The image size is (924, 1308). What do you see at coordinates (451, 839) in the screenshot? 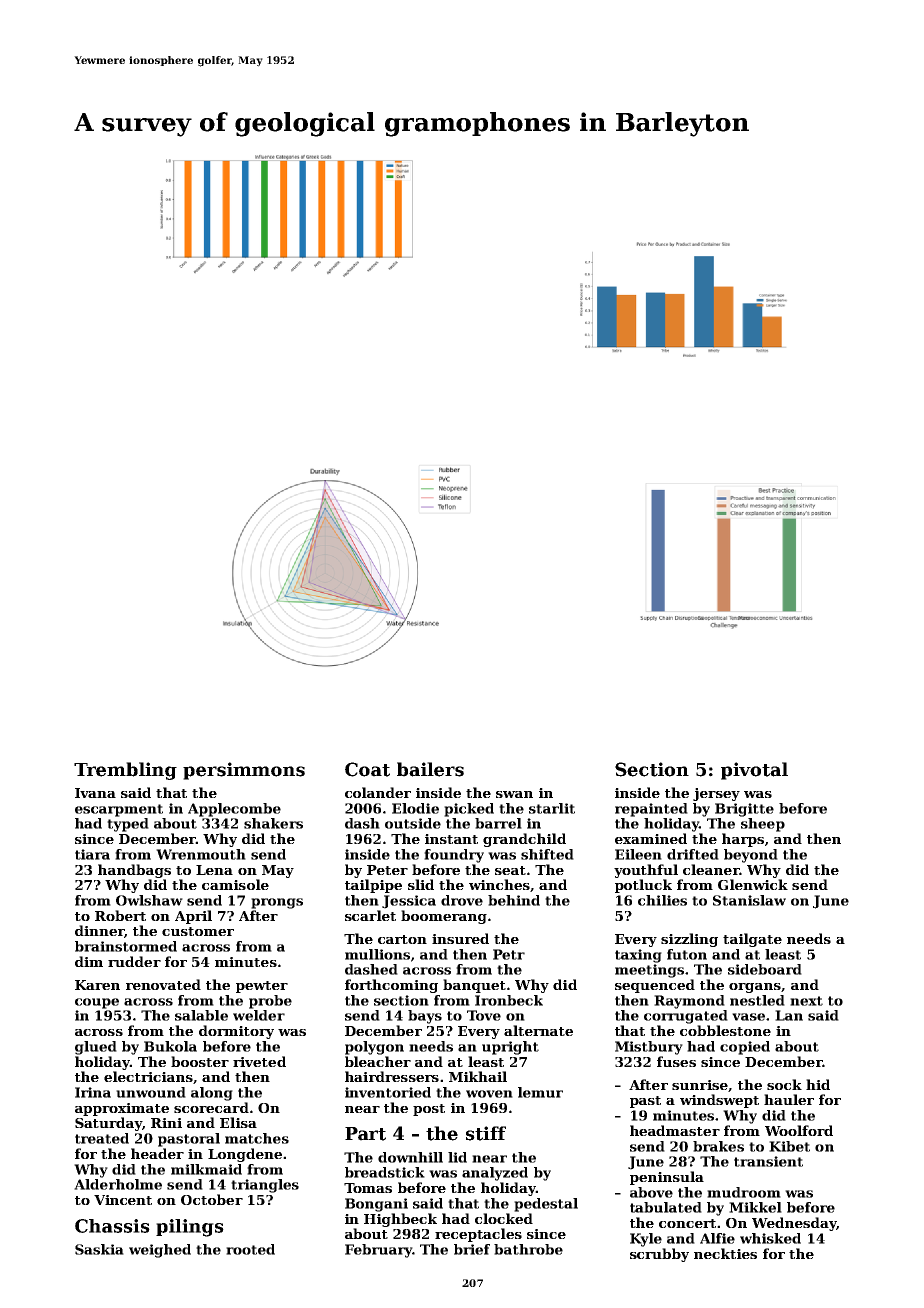
I see `instant` at bounding box center [451, 839].
